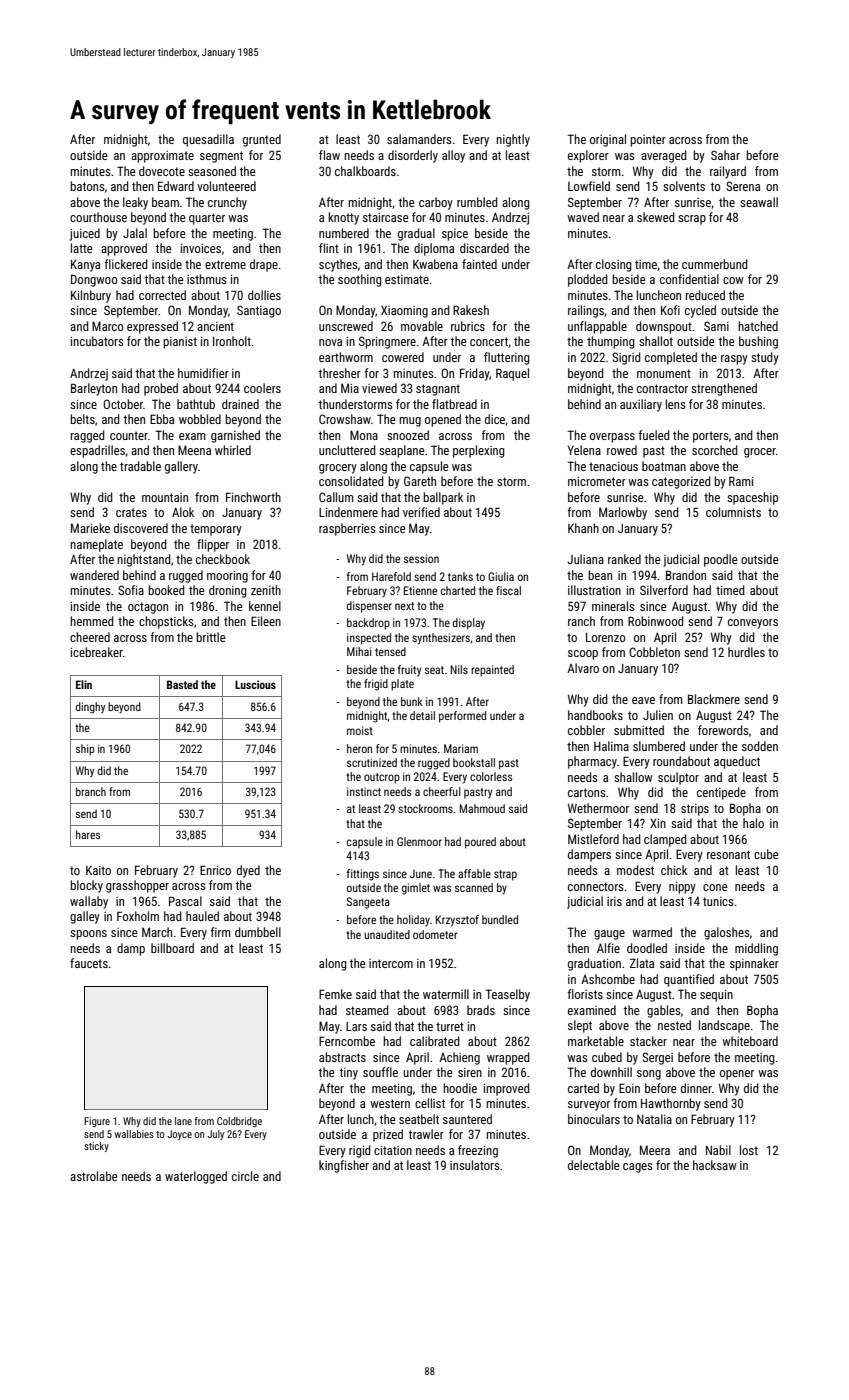  I want to click on circle, so click(245, 1176).
